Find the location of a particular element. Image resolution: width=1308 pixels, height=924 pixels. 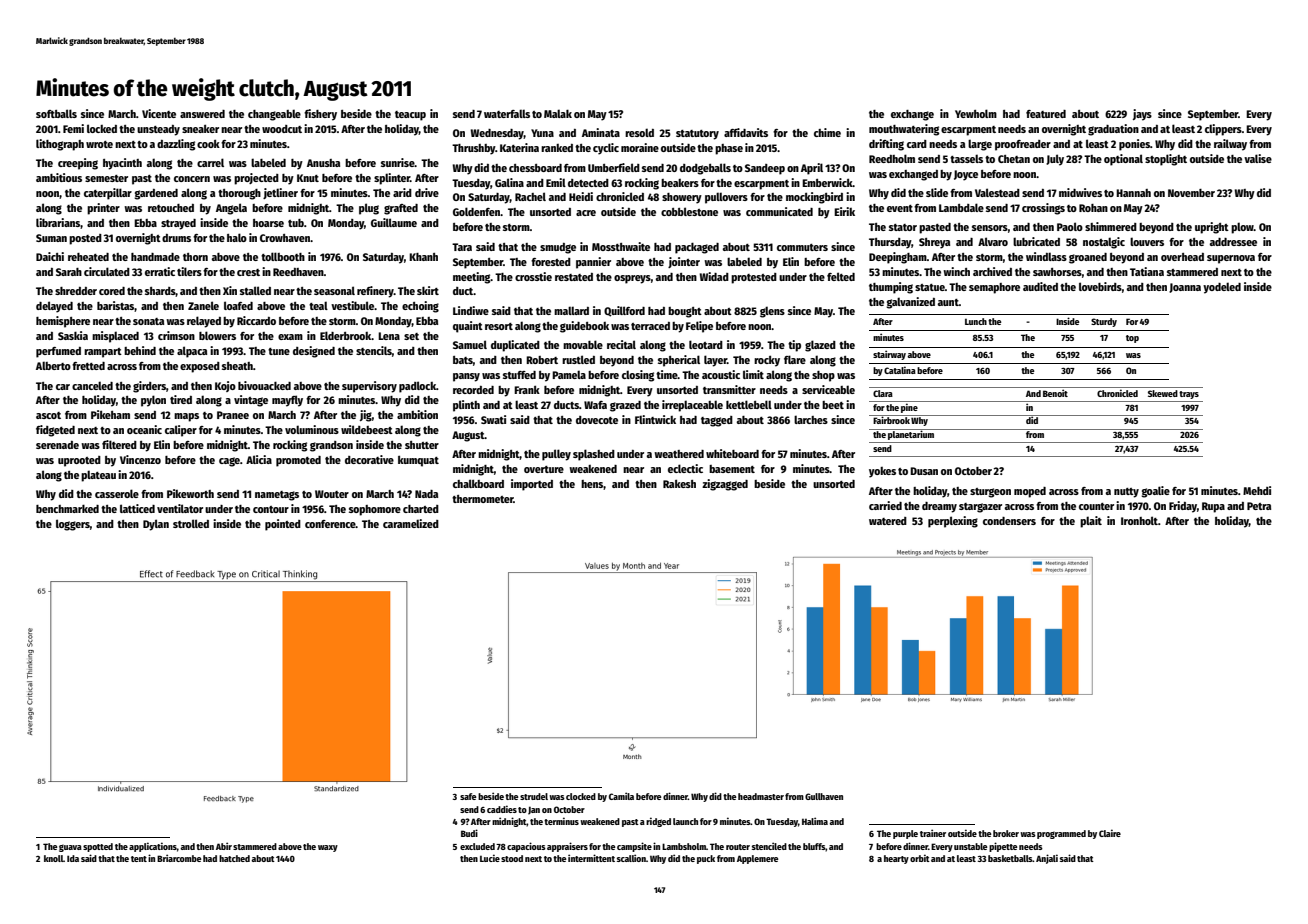

Malak is located at coordinates (558, 113).
